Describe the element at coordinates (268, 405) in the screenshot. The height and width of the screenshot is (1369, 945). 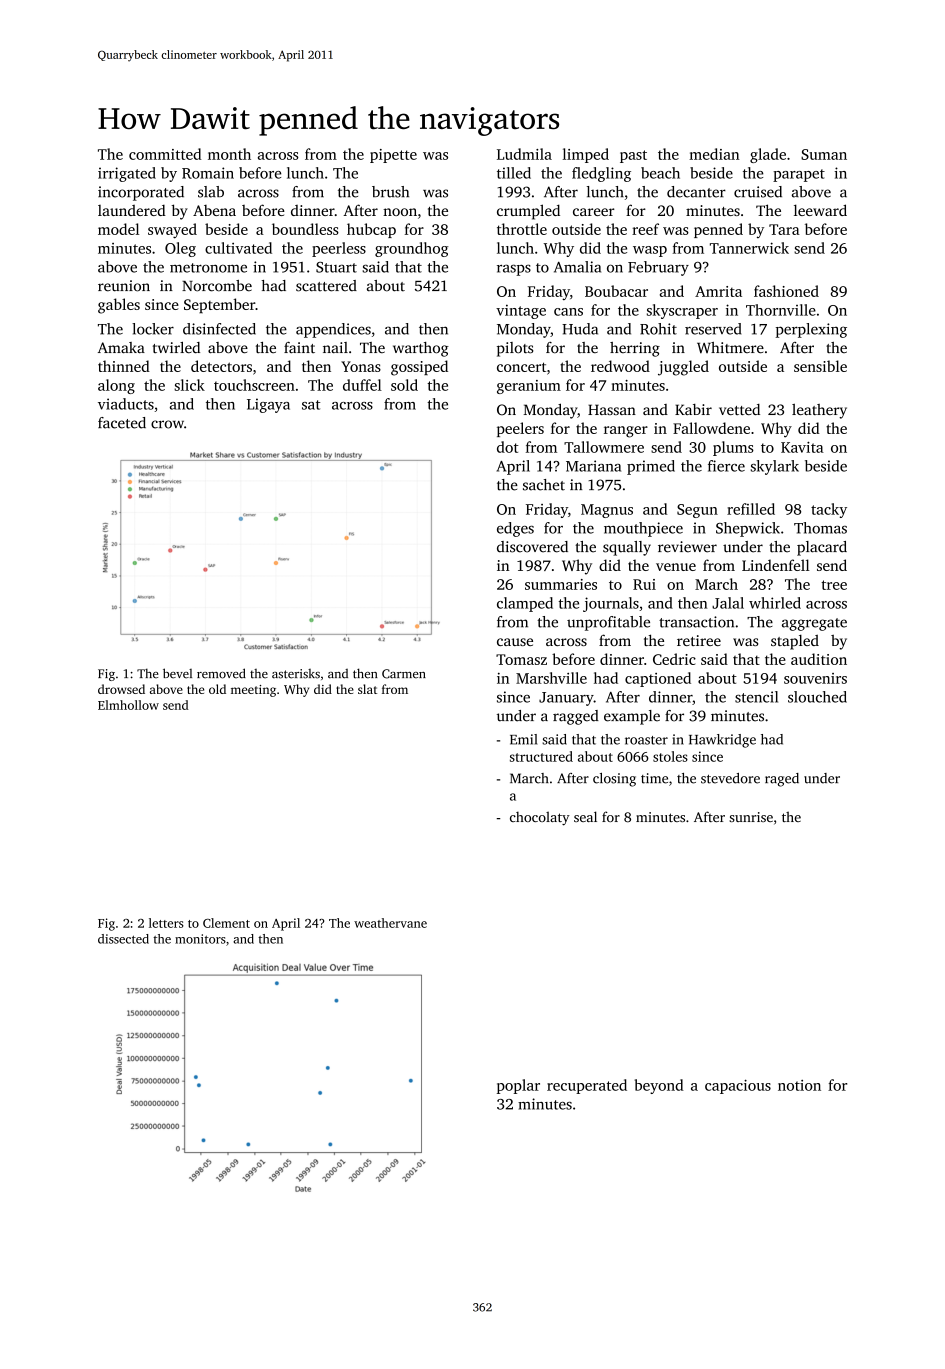
I see `Ligaya` at that location.
